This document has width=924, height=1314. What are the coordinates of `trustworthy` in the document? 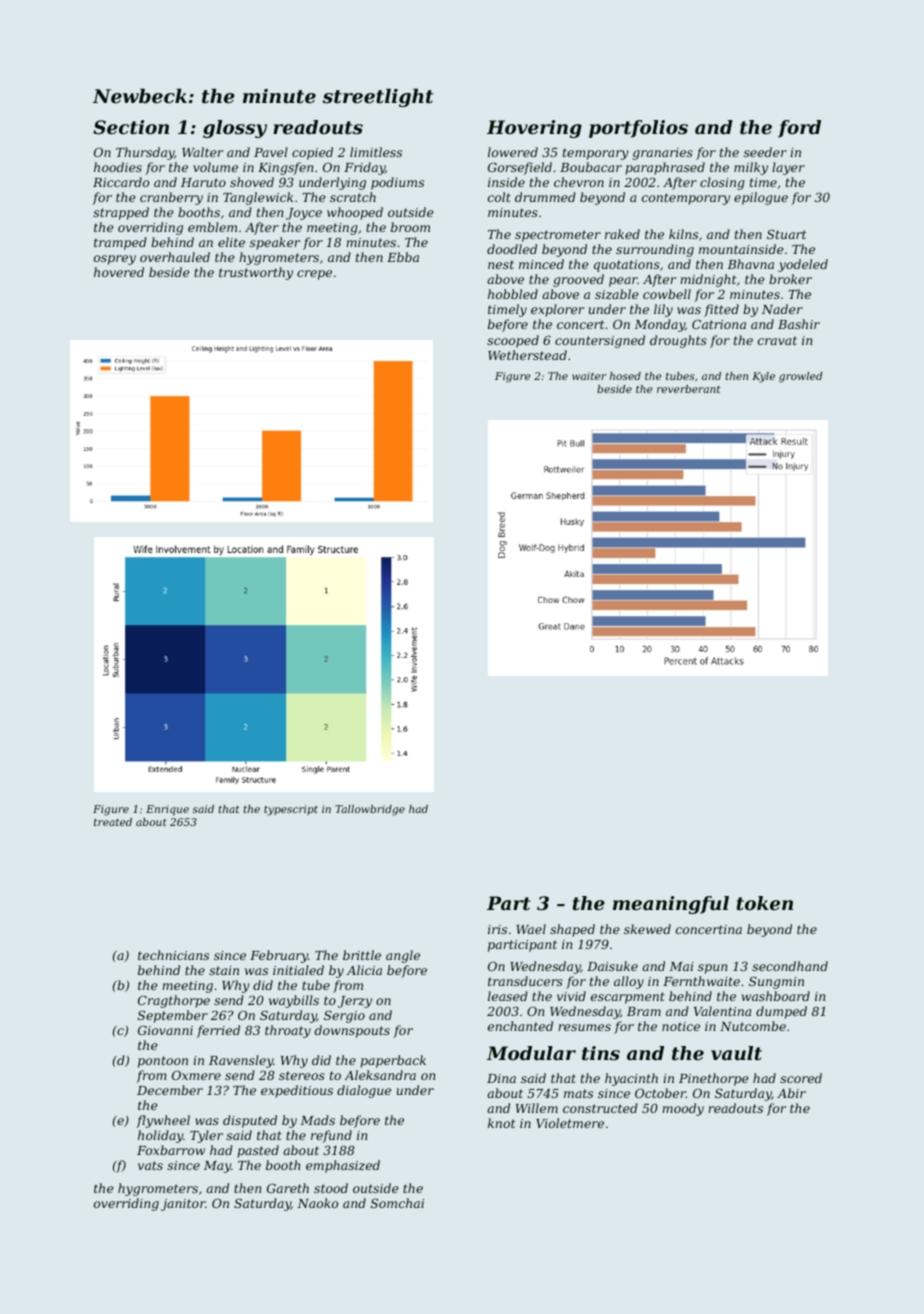 It's located at (256, 273).
